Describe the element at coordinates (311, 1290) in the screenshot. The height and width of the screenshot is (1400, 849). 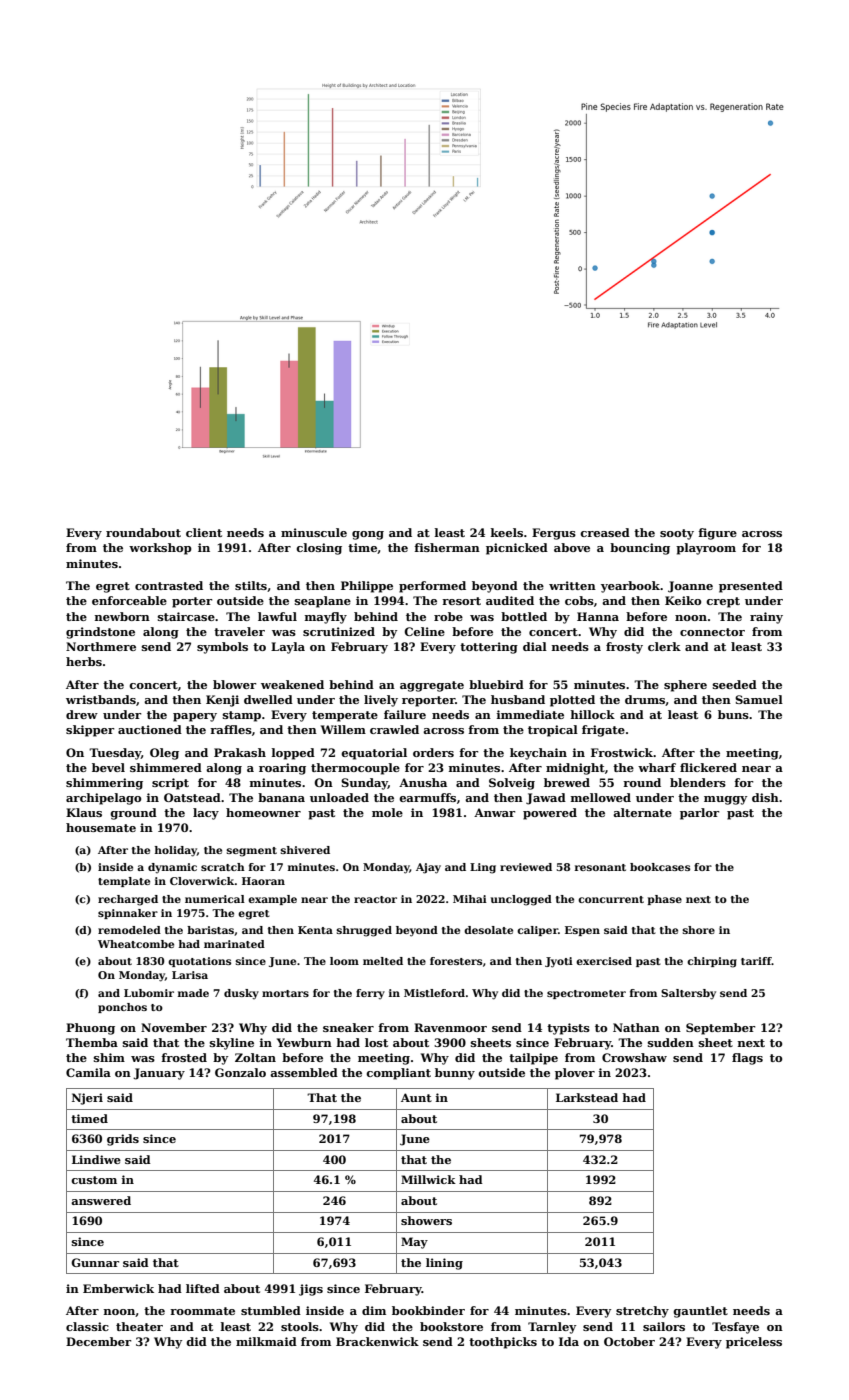
I see `jigs` at that location.
